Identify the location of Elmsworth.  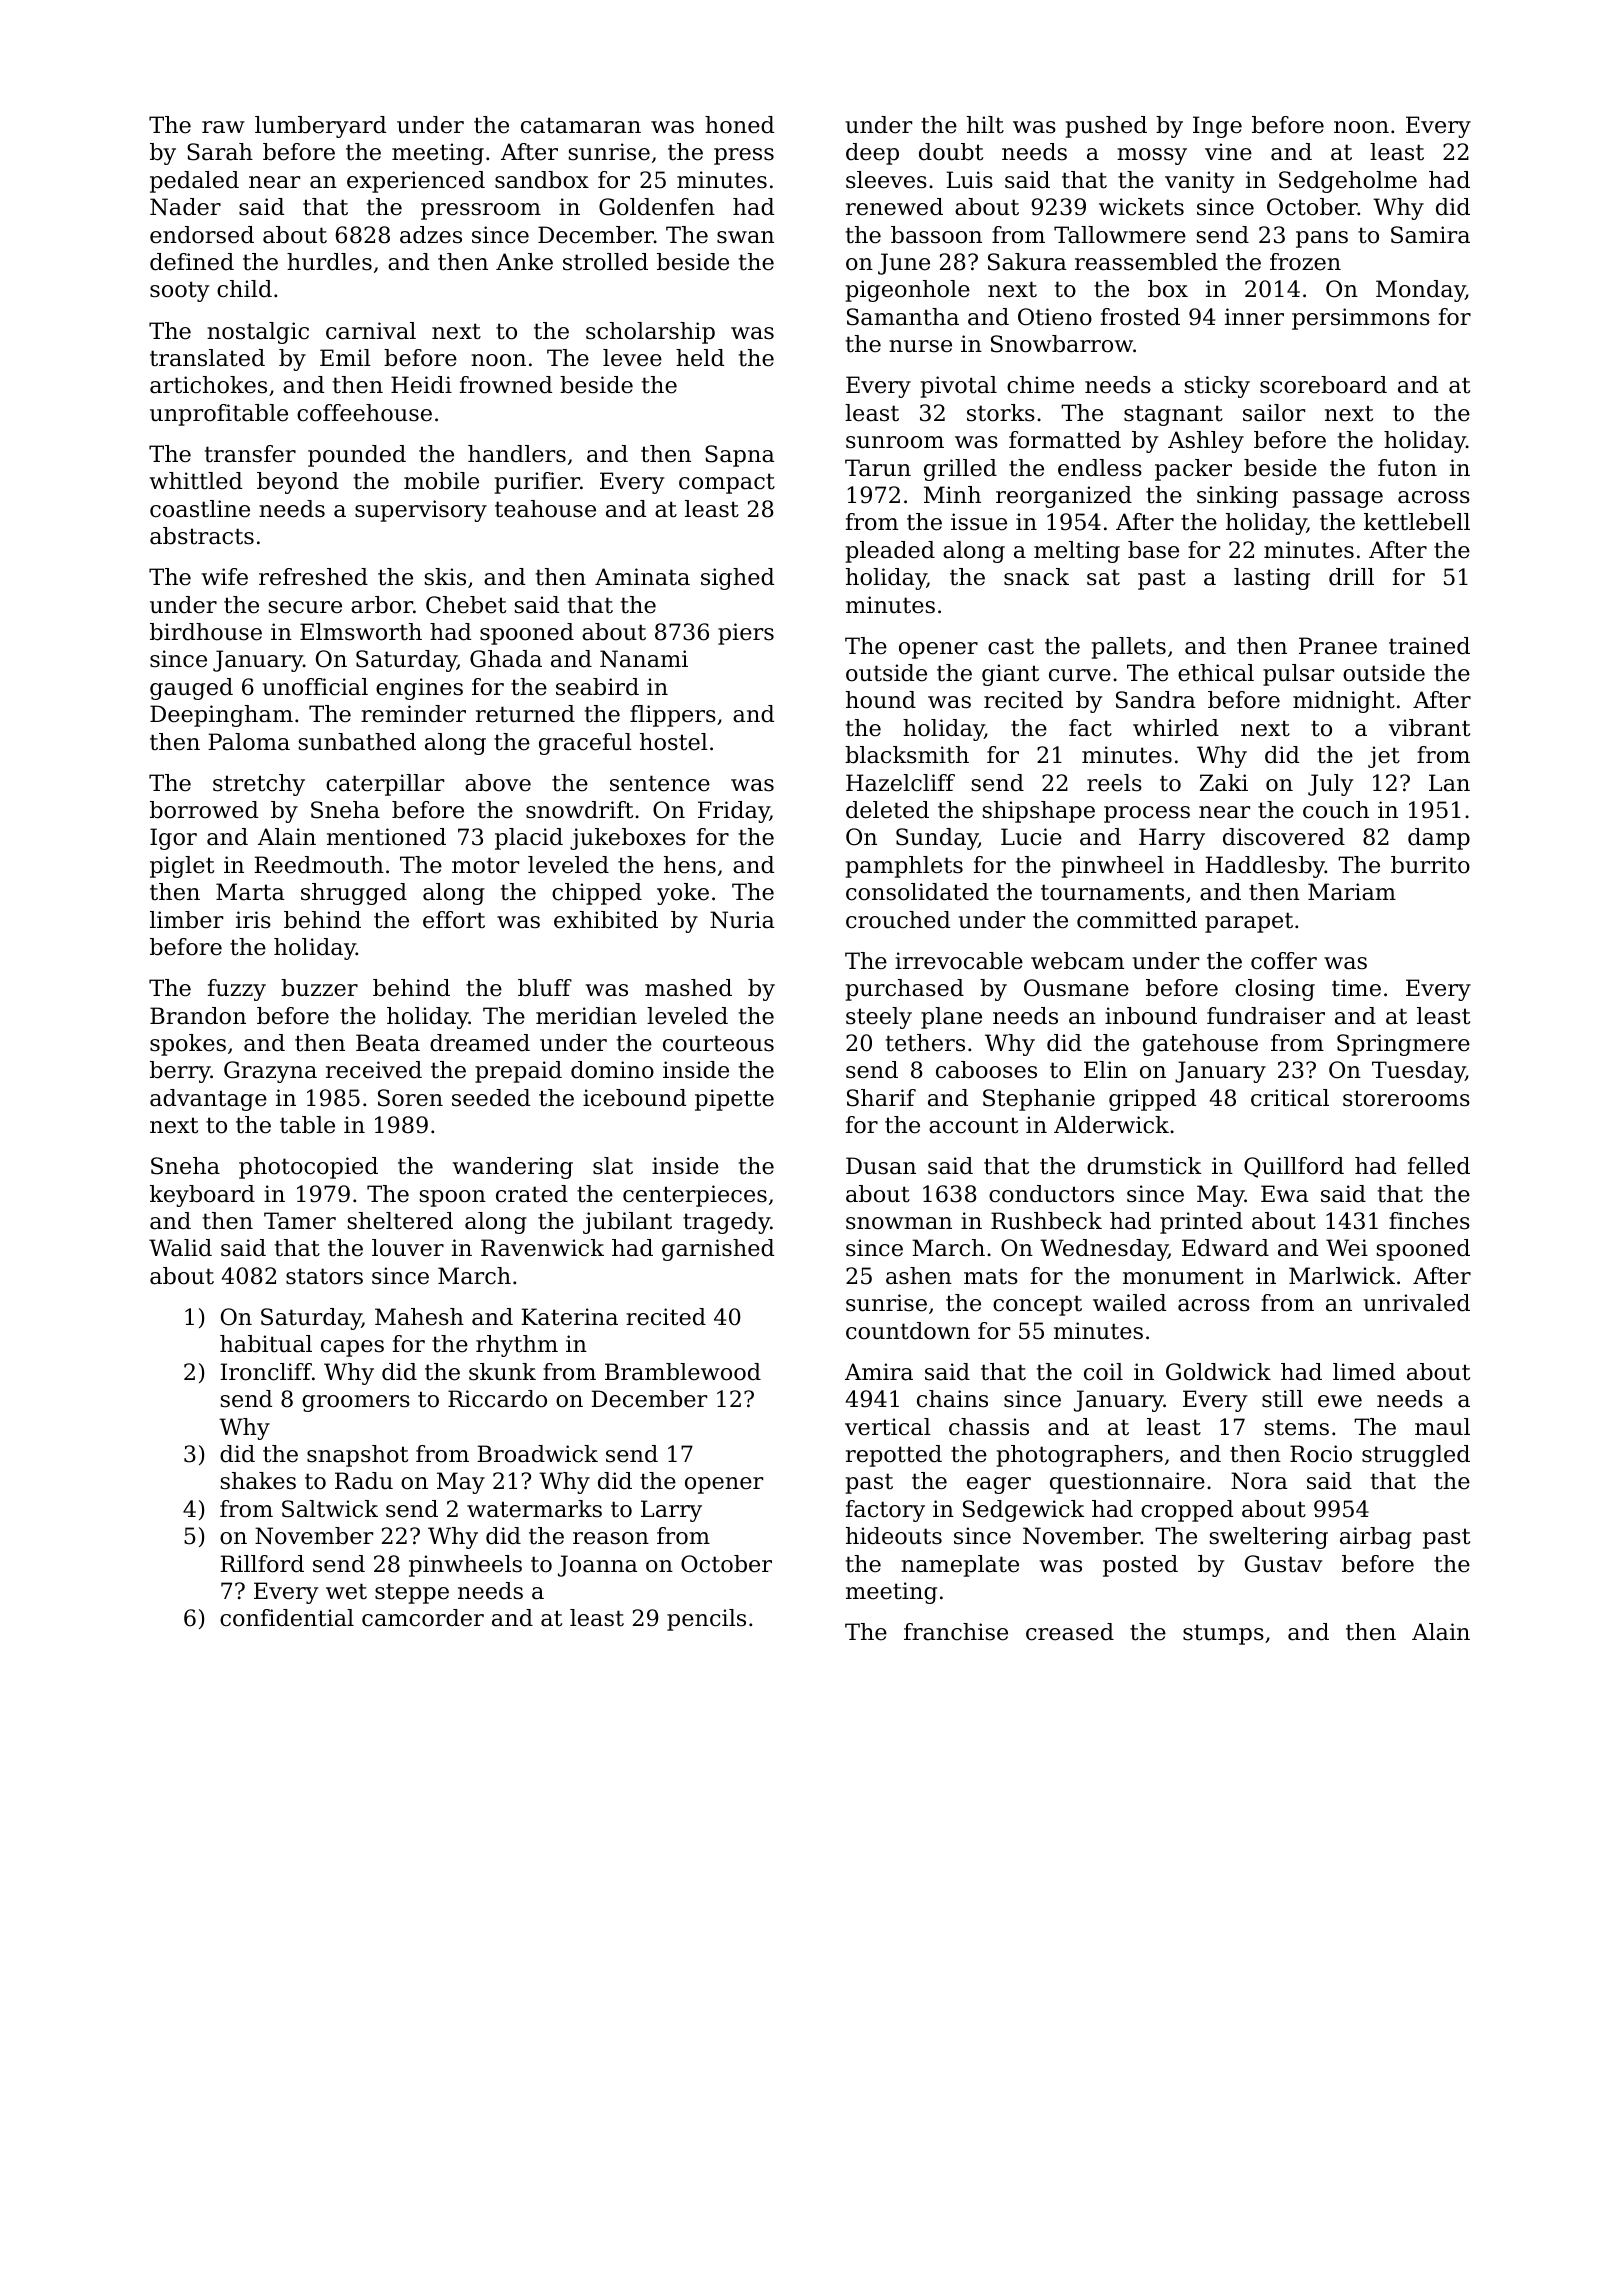
(361, 632).
